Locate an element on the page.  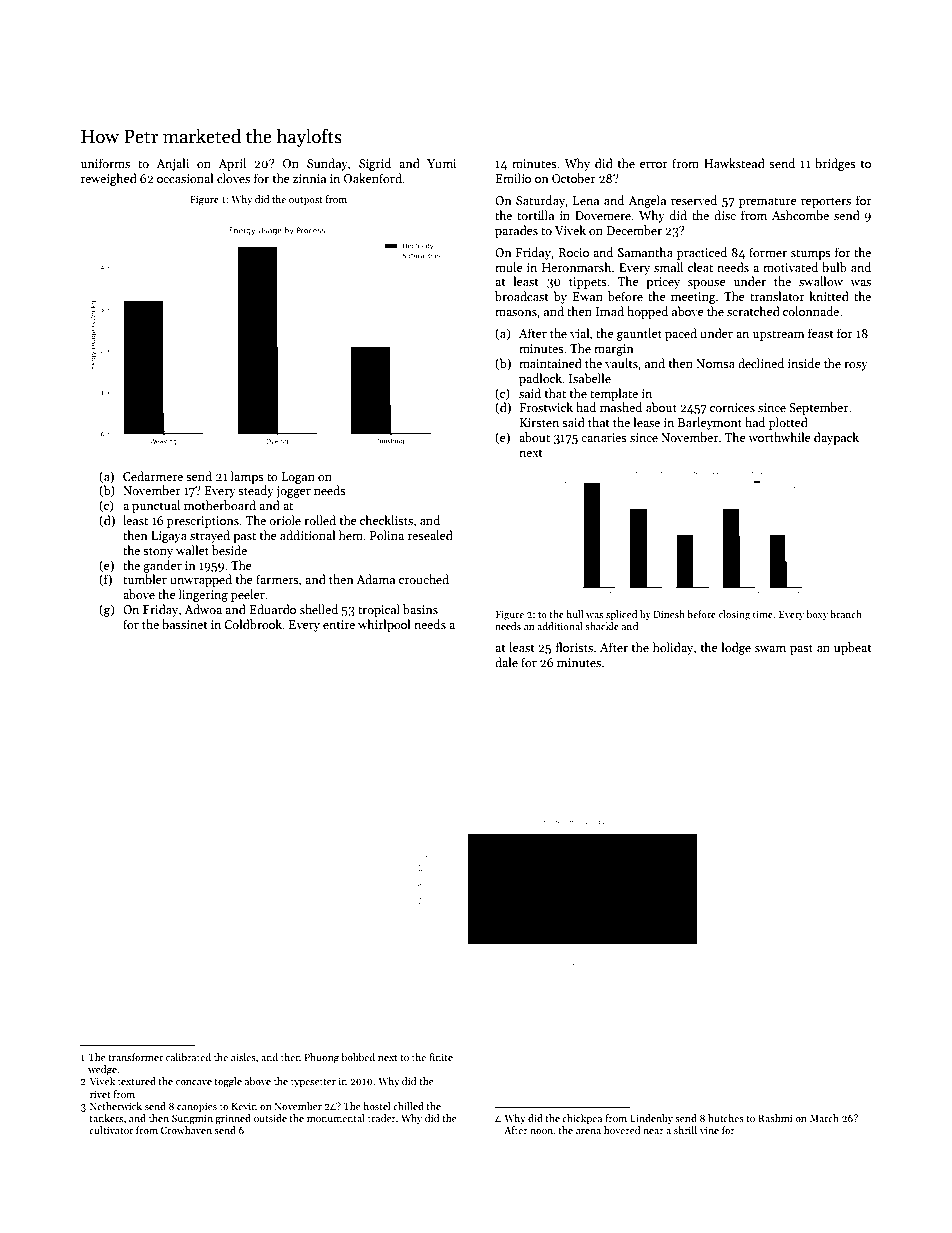
finite is located at coordinates (441, 1057).
